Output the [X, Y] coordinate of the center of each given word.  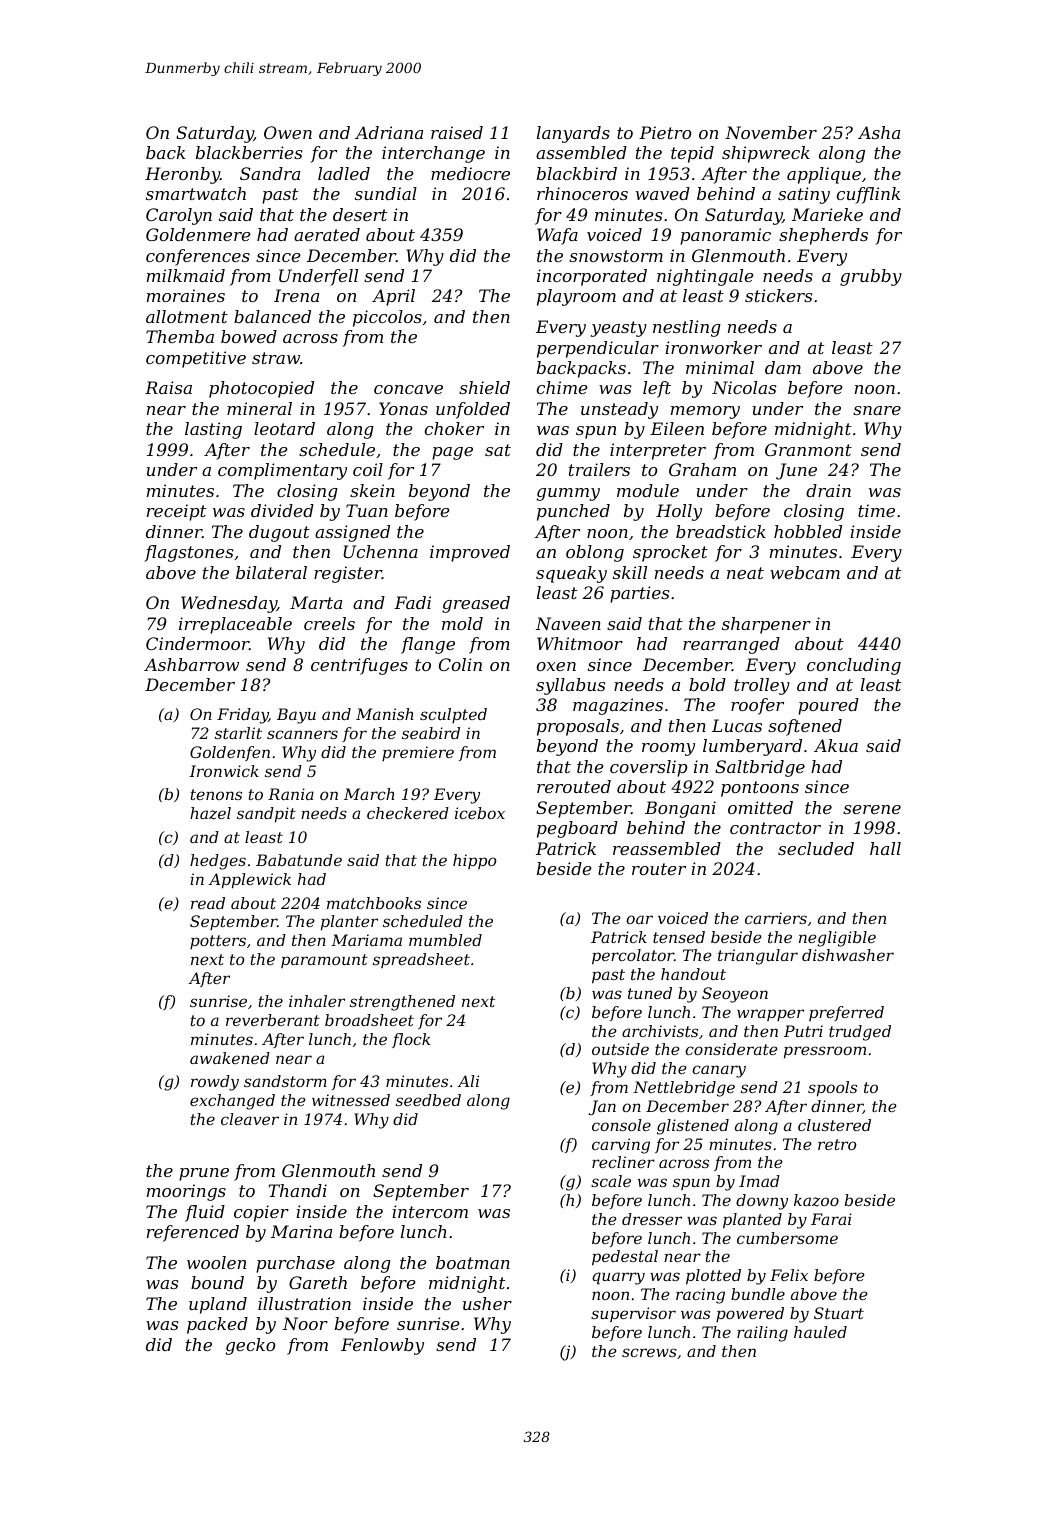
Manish [385, 714]
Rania [291, 794]
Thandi [298, 1190]
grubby [871, 277]
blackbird [577, 173]
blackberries [249, 152]
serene [872, 809]
